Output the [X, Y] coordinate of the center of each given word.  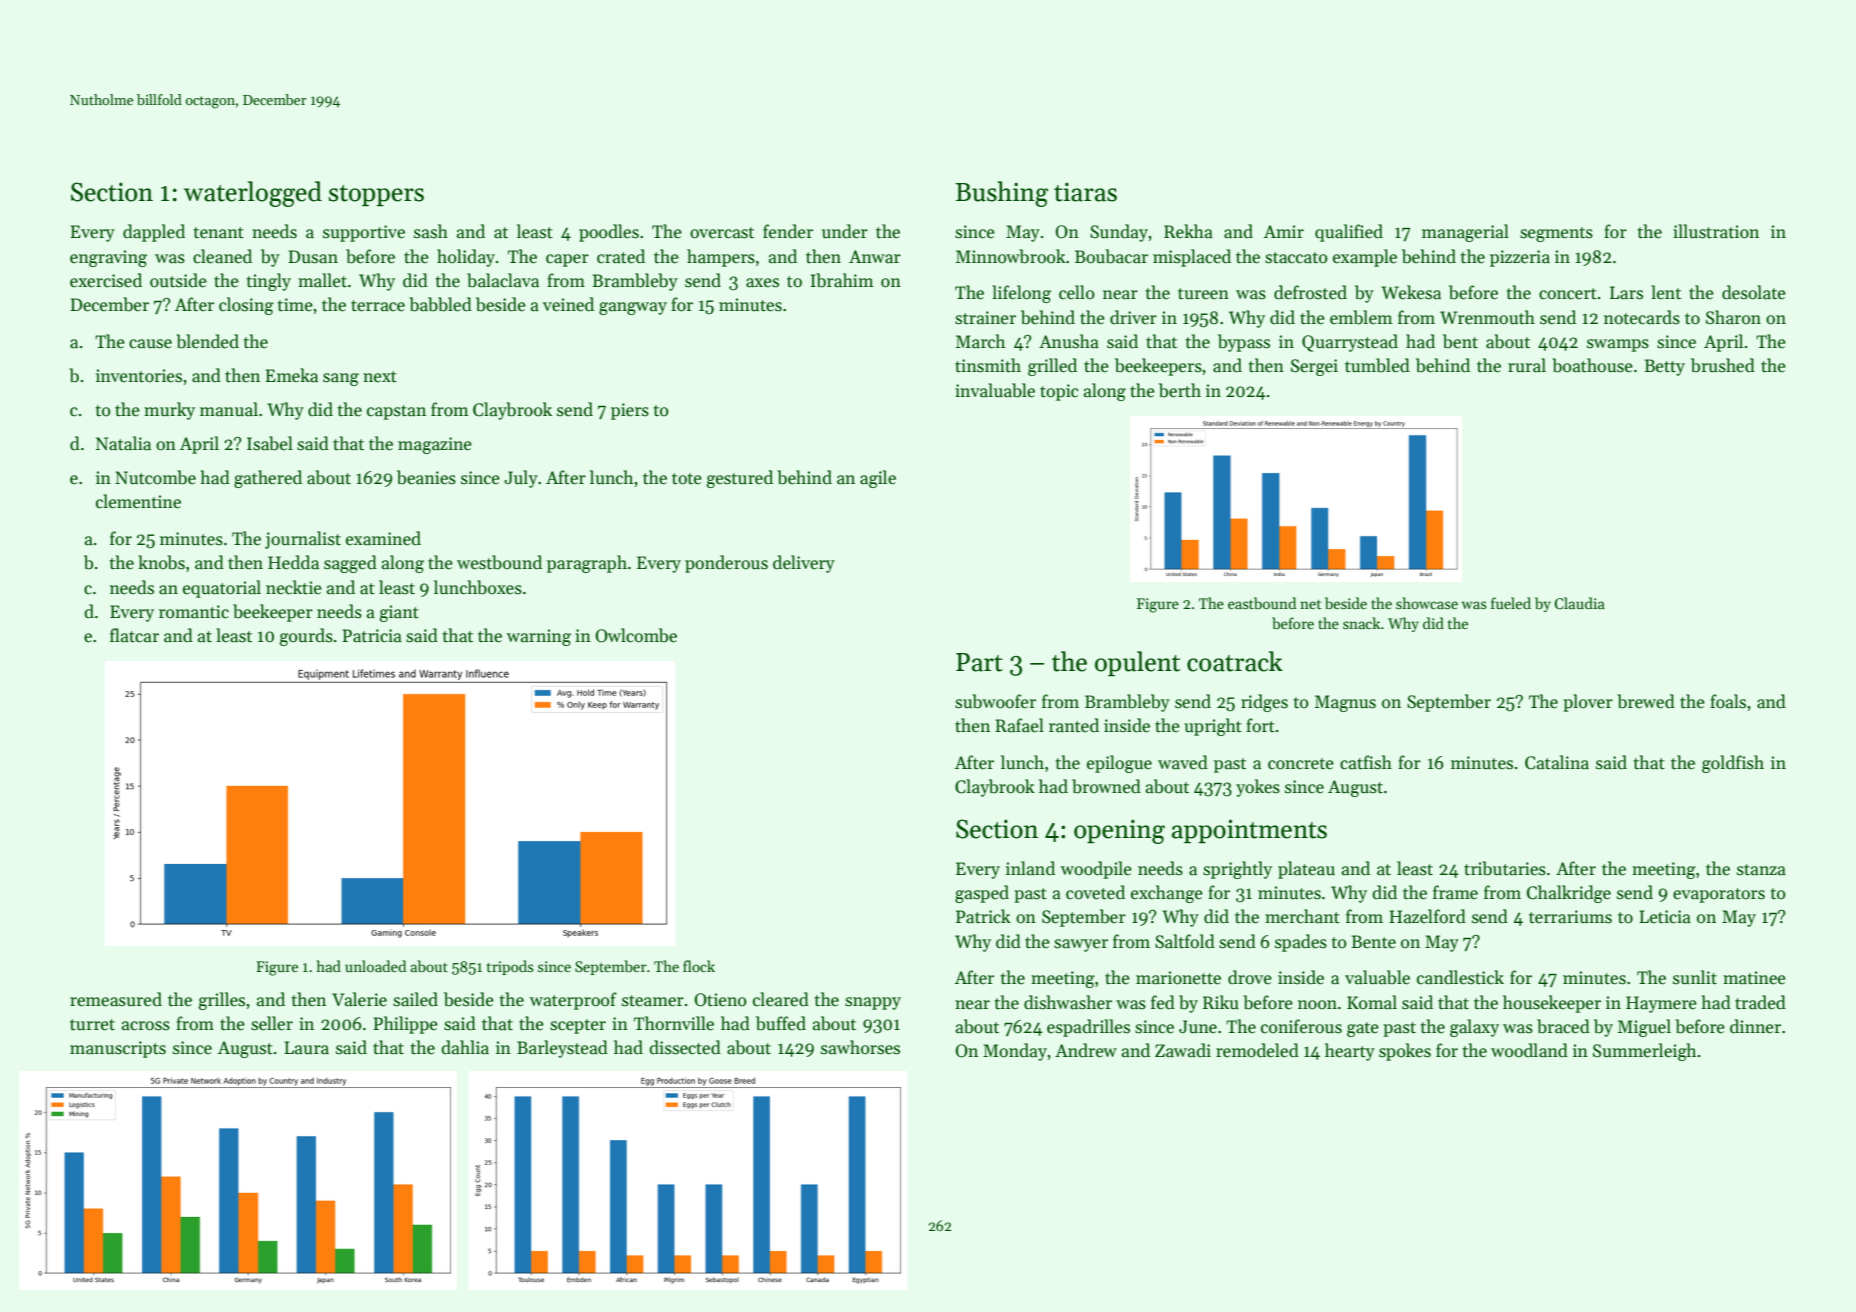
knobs [161, 562]
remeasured [116, 999]
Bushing [1001, 194]
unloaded [375, 966]
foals [1728, 701]
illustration [1716, 231]
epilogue [1119, 764]
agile [878, 479]
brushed [1723, 365]
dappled [154, 233]
